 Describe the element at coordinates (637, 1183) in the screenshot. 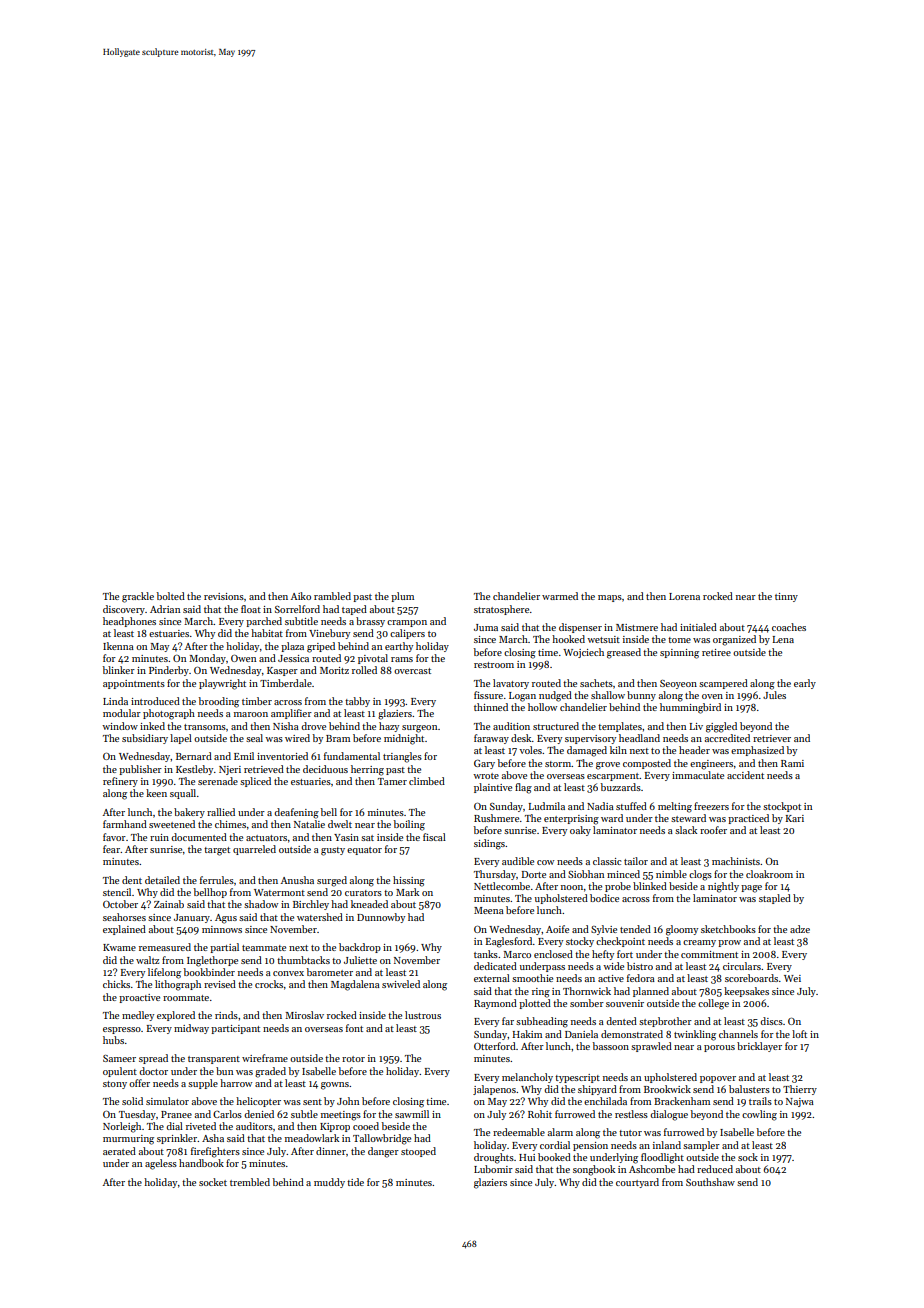

I see `courtyard` at that location.
